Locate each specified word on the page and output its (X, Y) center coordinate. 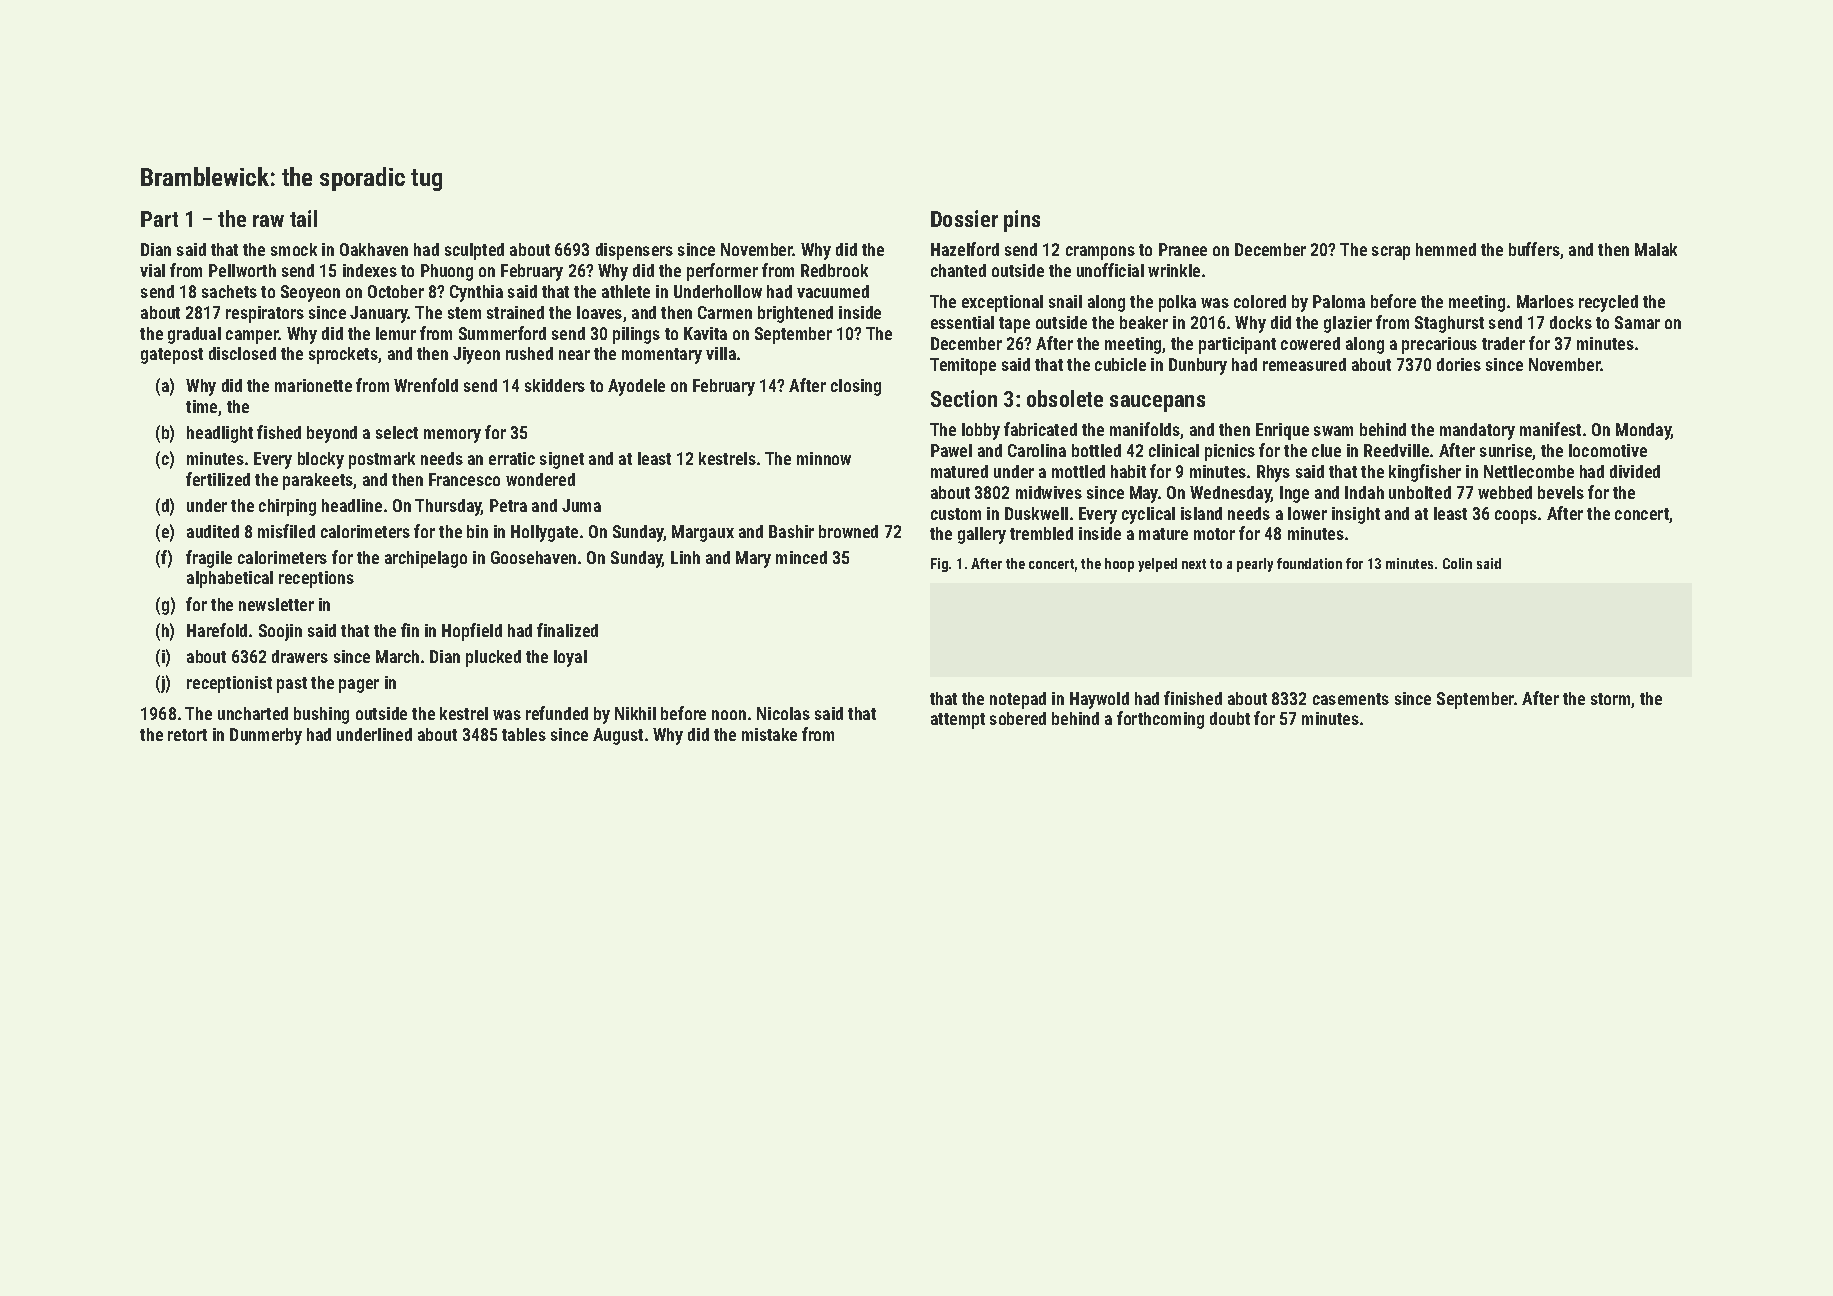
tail (303, 218)
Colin (1457, 563)
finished (1193, 698)
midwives (1049, 492)
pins (1022, 221)
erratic (512, 458)
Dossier (964, 218)
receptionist (229, 684)
